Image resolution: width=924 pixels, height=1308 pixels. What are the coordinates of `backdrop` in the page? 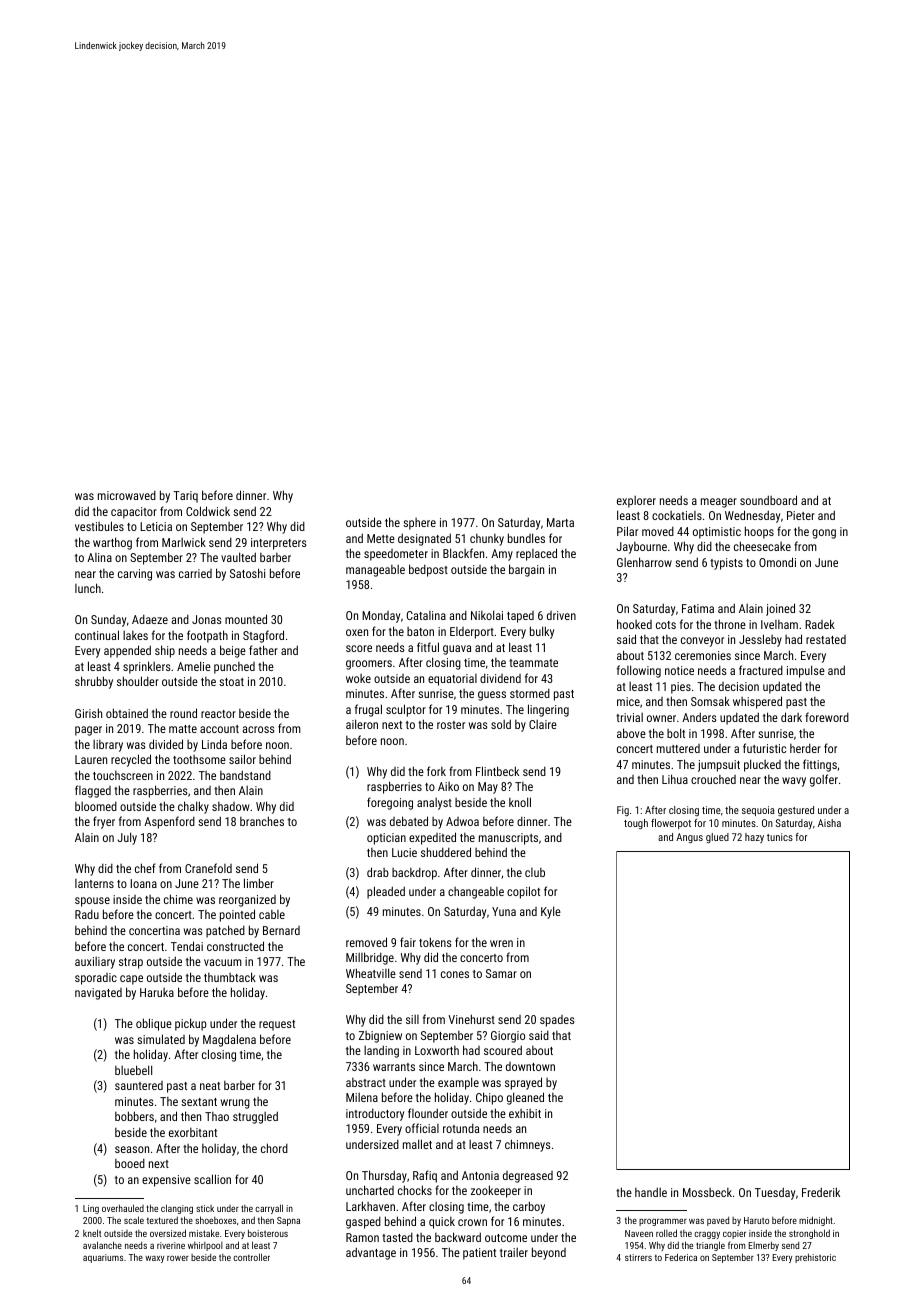 It's located at (414, 874).
